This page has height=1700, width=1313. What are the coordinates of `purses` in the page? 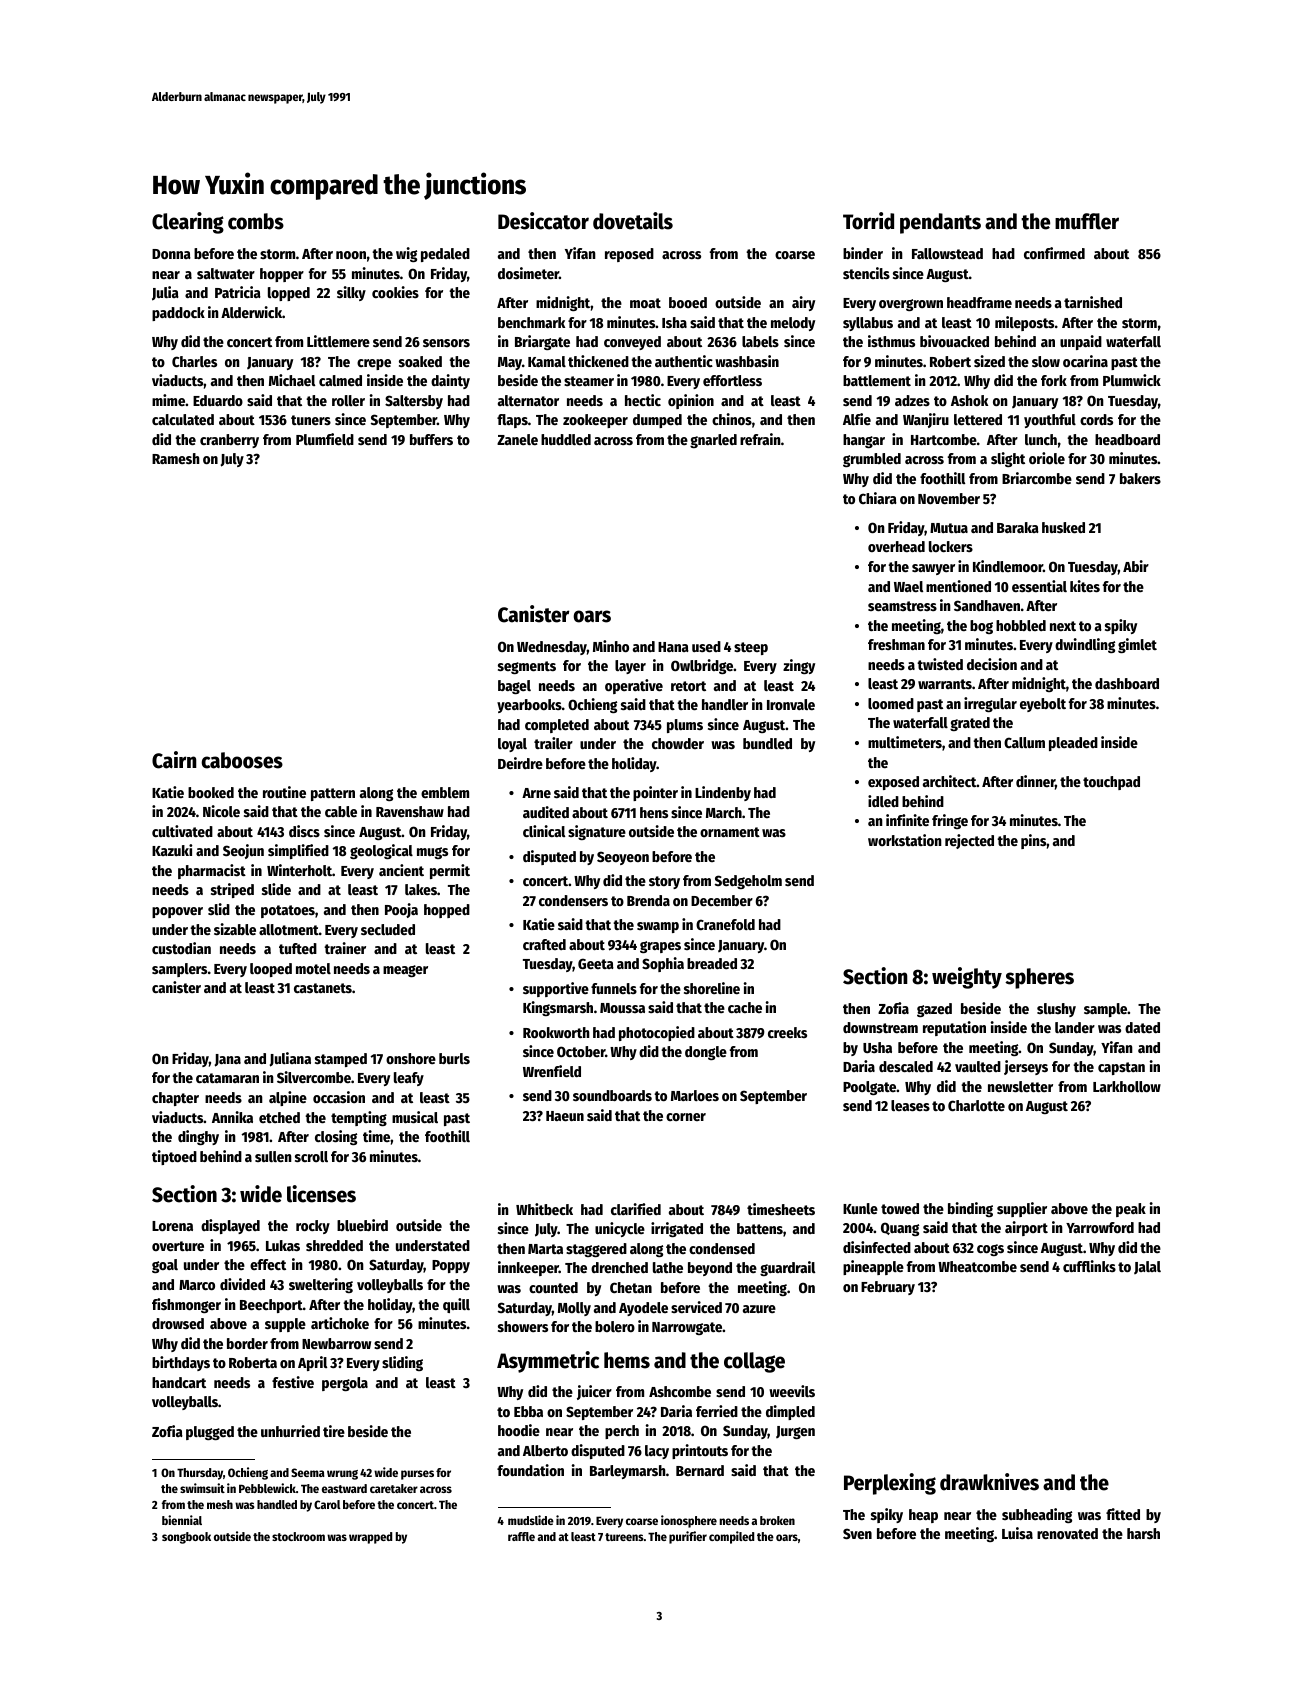 It's located at (417, 1475).
